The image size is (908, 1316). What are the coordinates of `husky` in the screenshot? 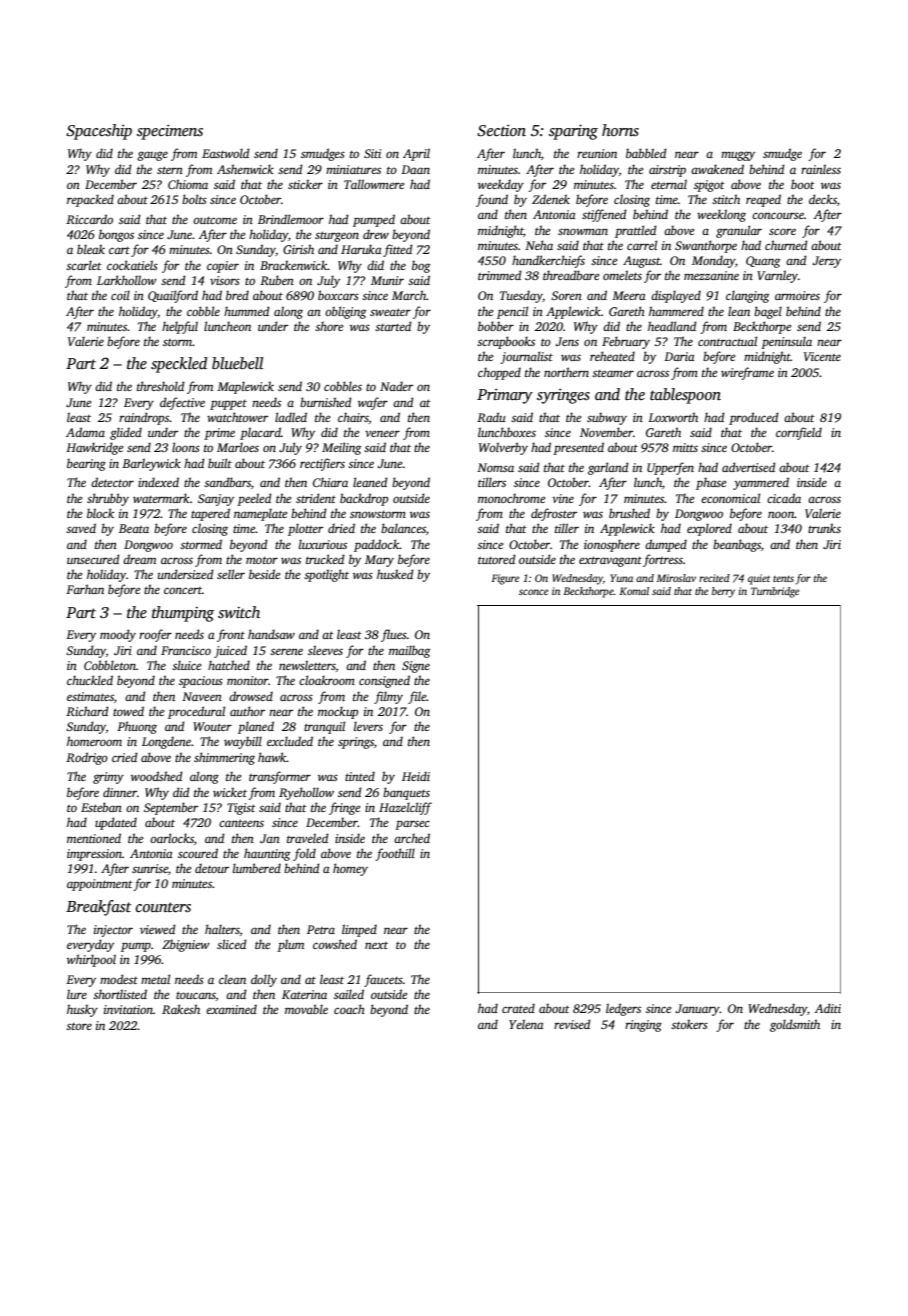 It's located at (82, 1010).
